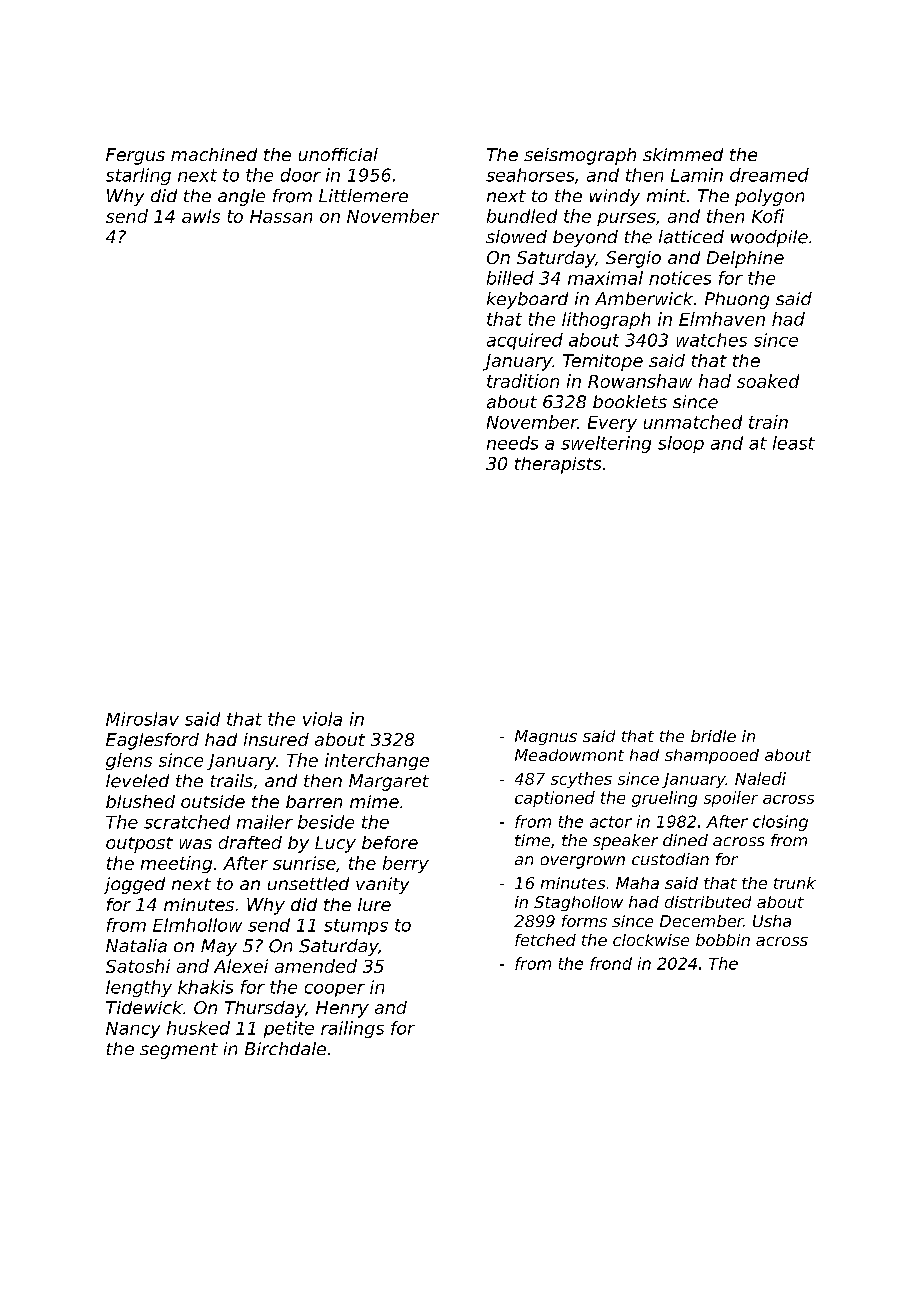 The image size is (924, 1314). What do you see at coordinates (523, 381) in the screenshot?
I see `tradition` at bounding box center [523, 381].
